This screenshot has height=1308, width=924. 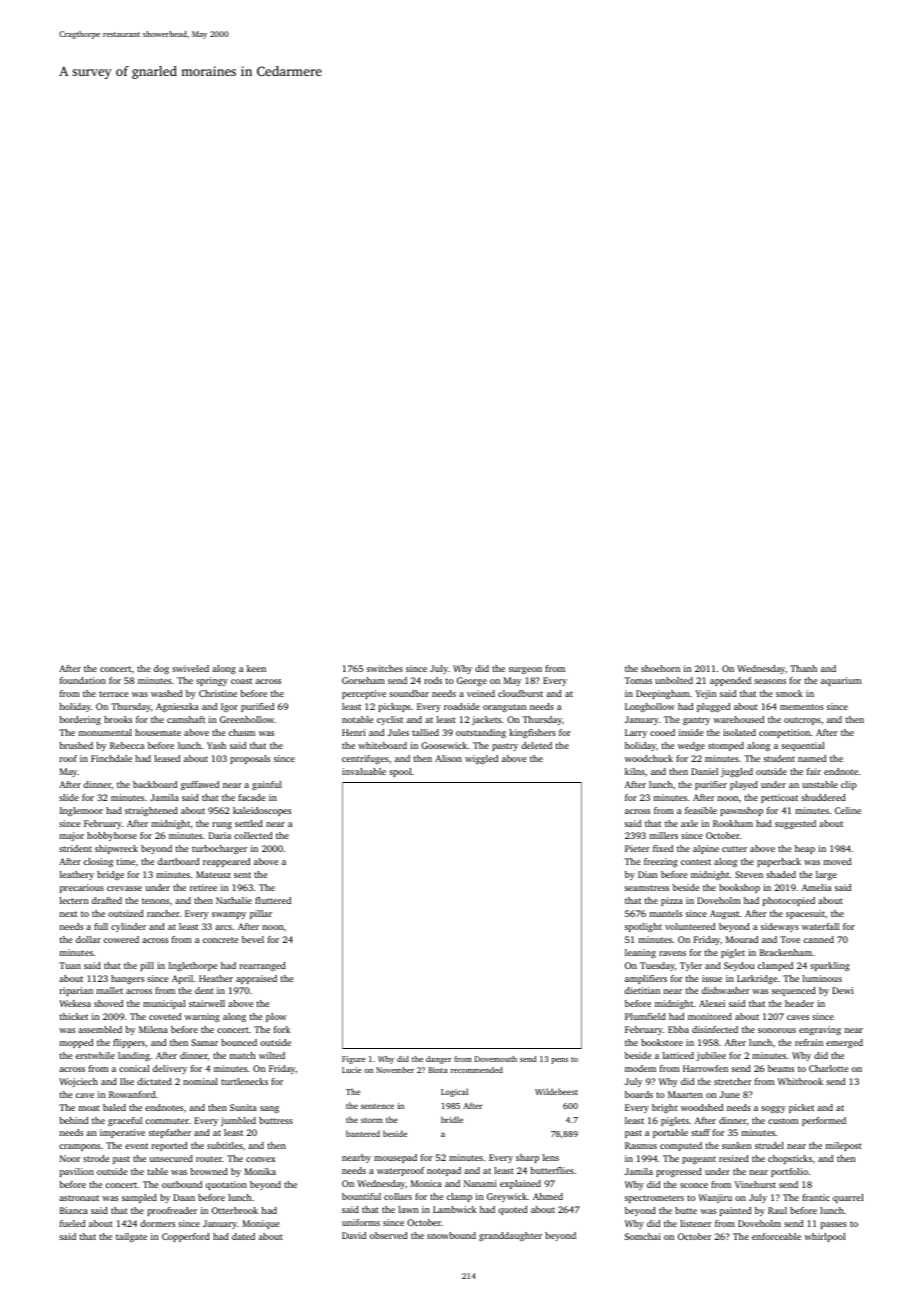 I want to click on pavilion, so click(x=77, y=1172).
